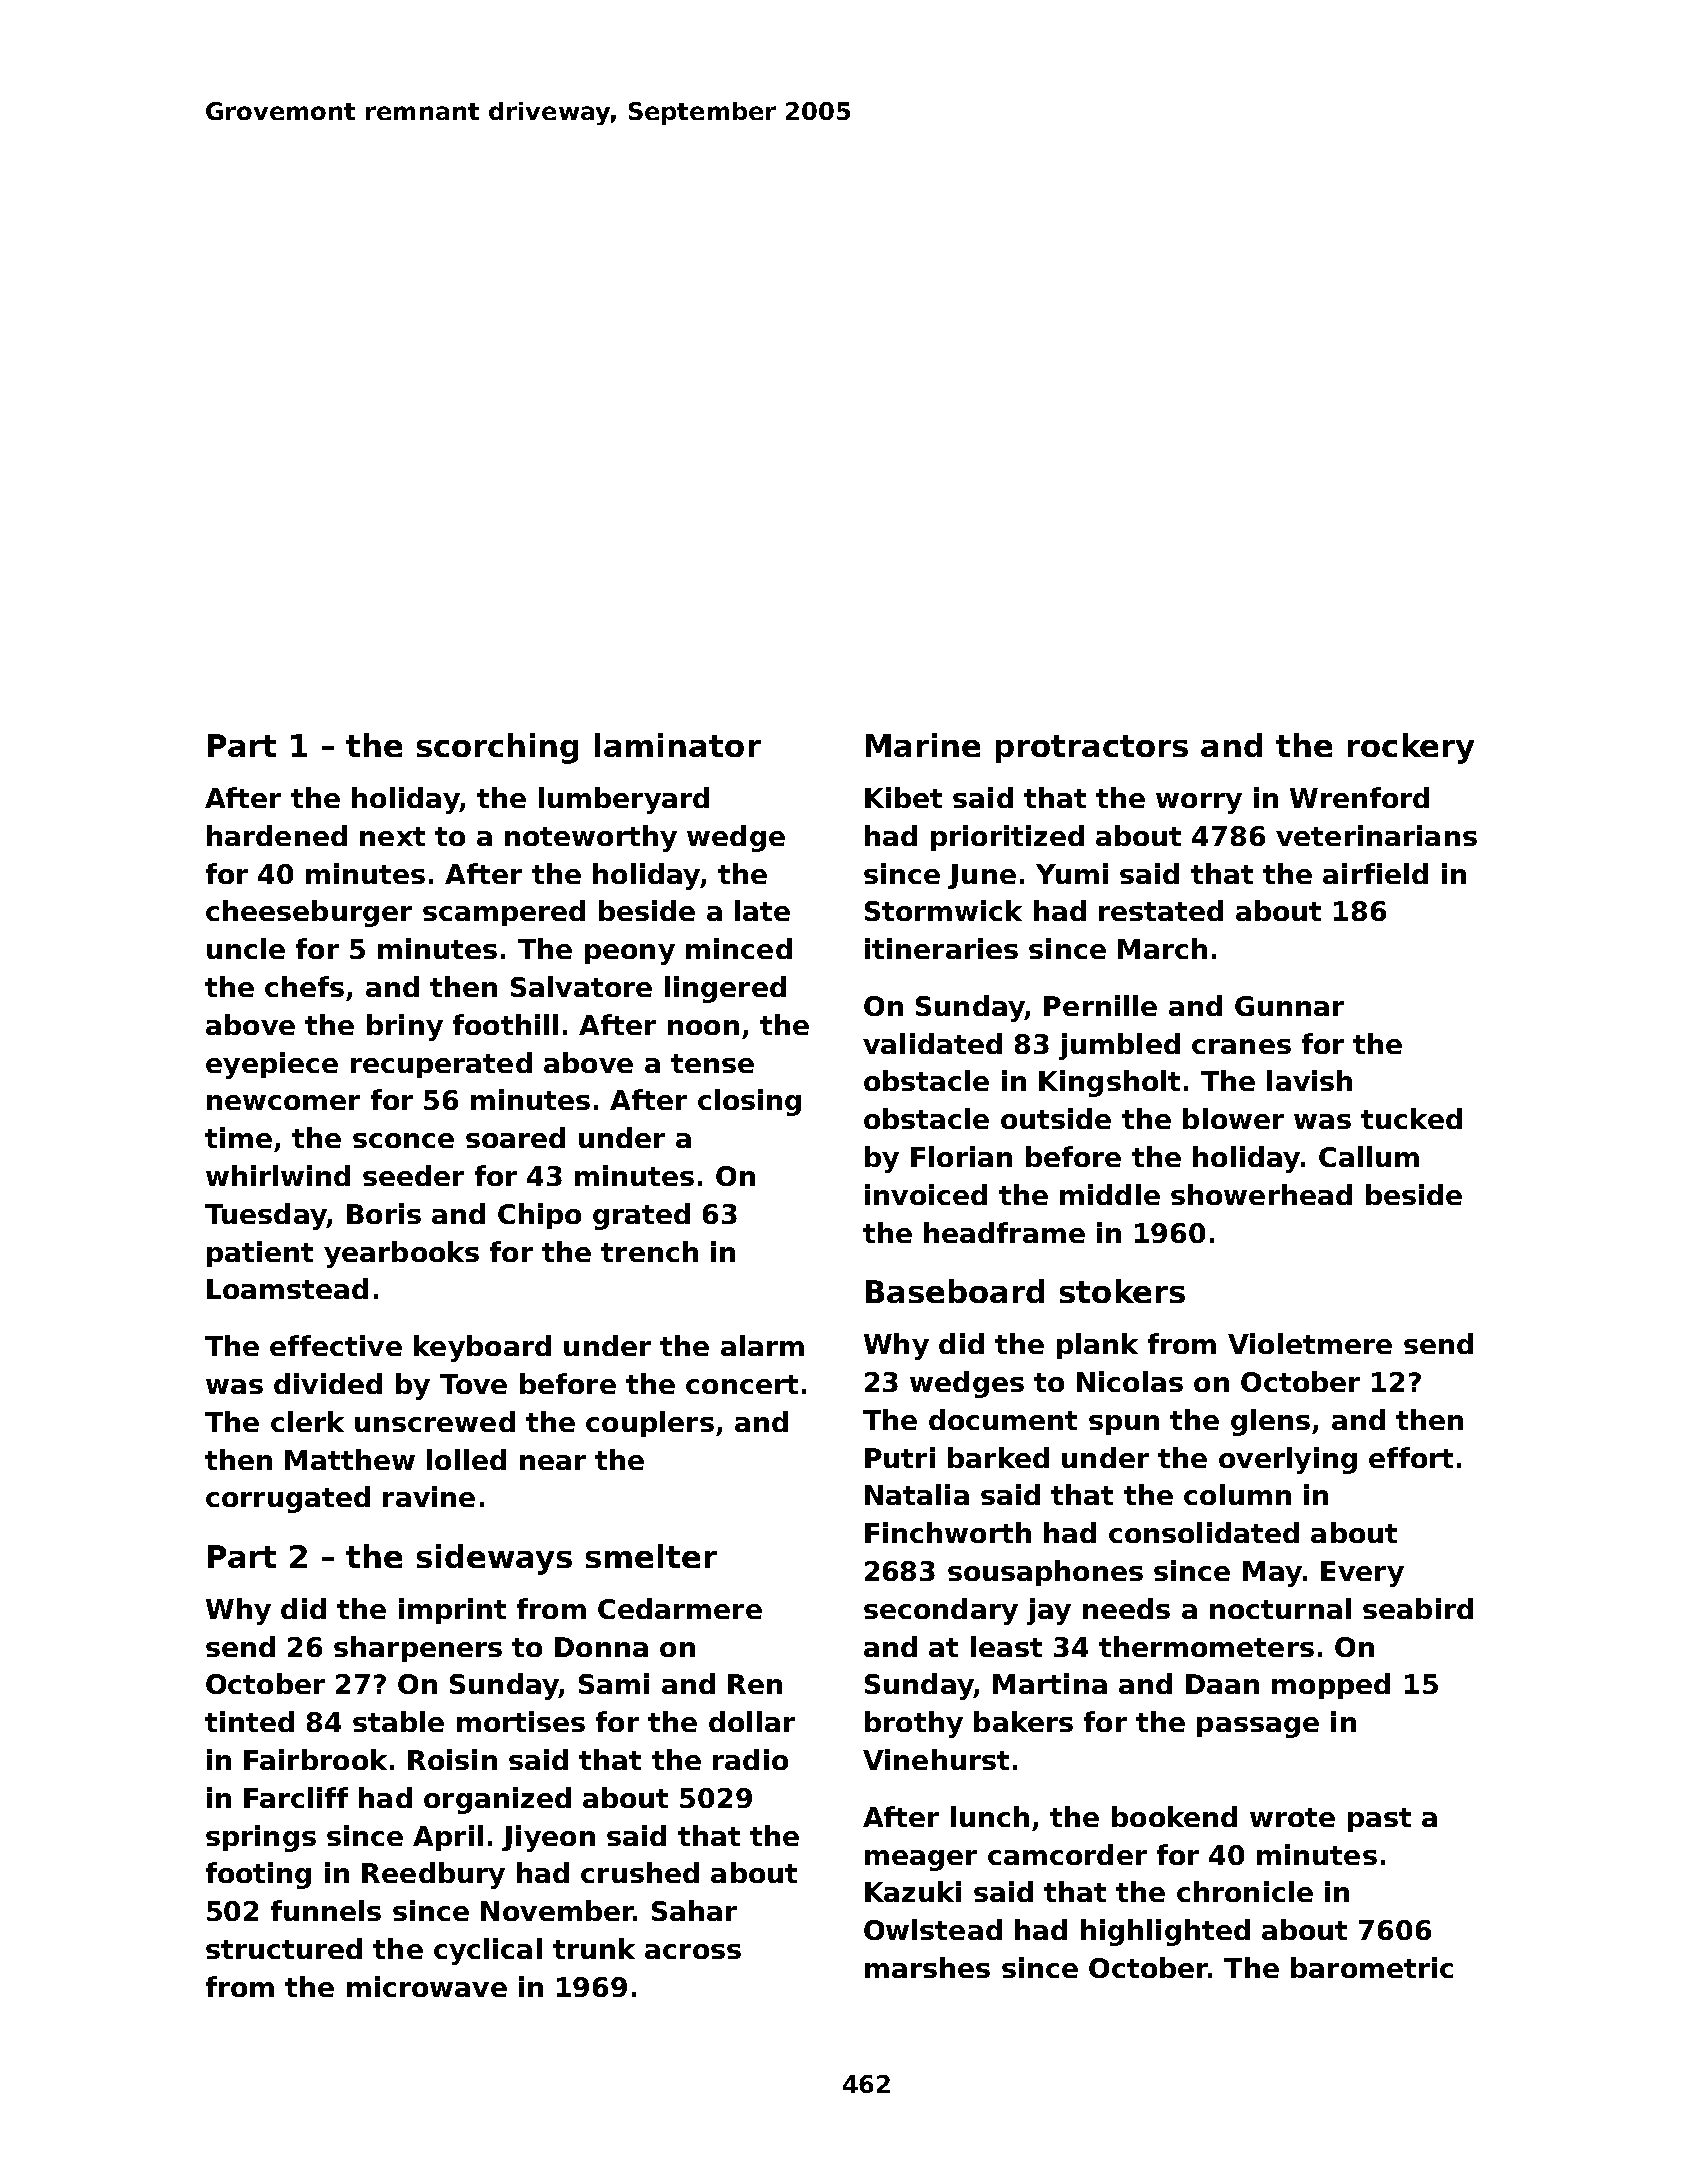  Describe the element at coordinates (678, 745) in the screenshot. I see `laminator` at that location.
